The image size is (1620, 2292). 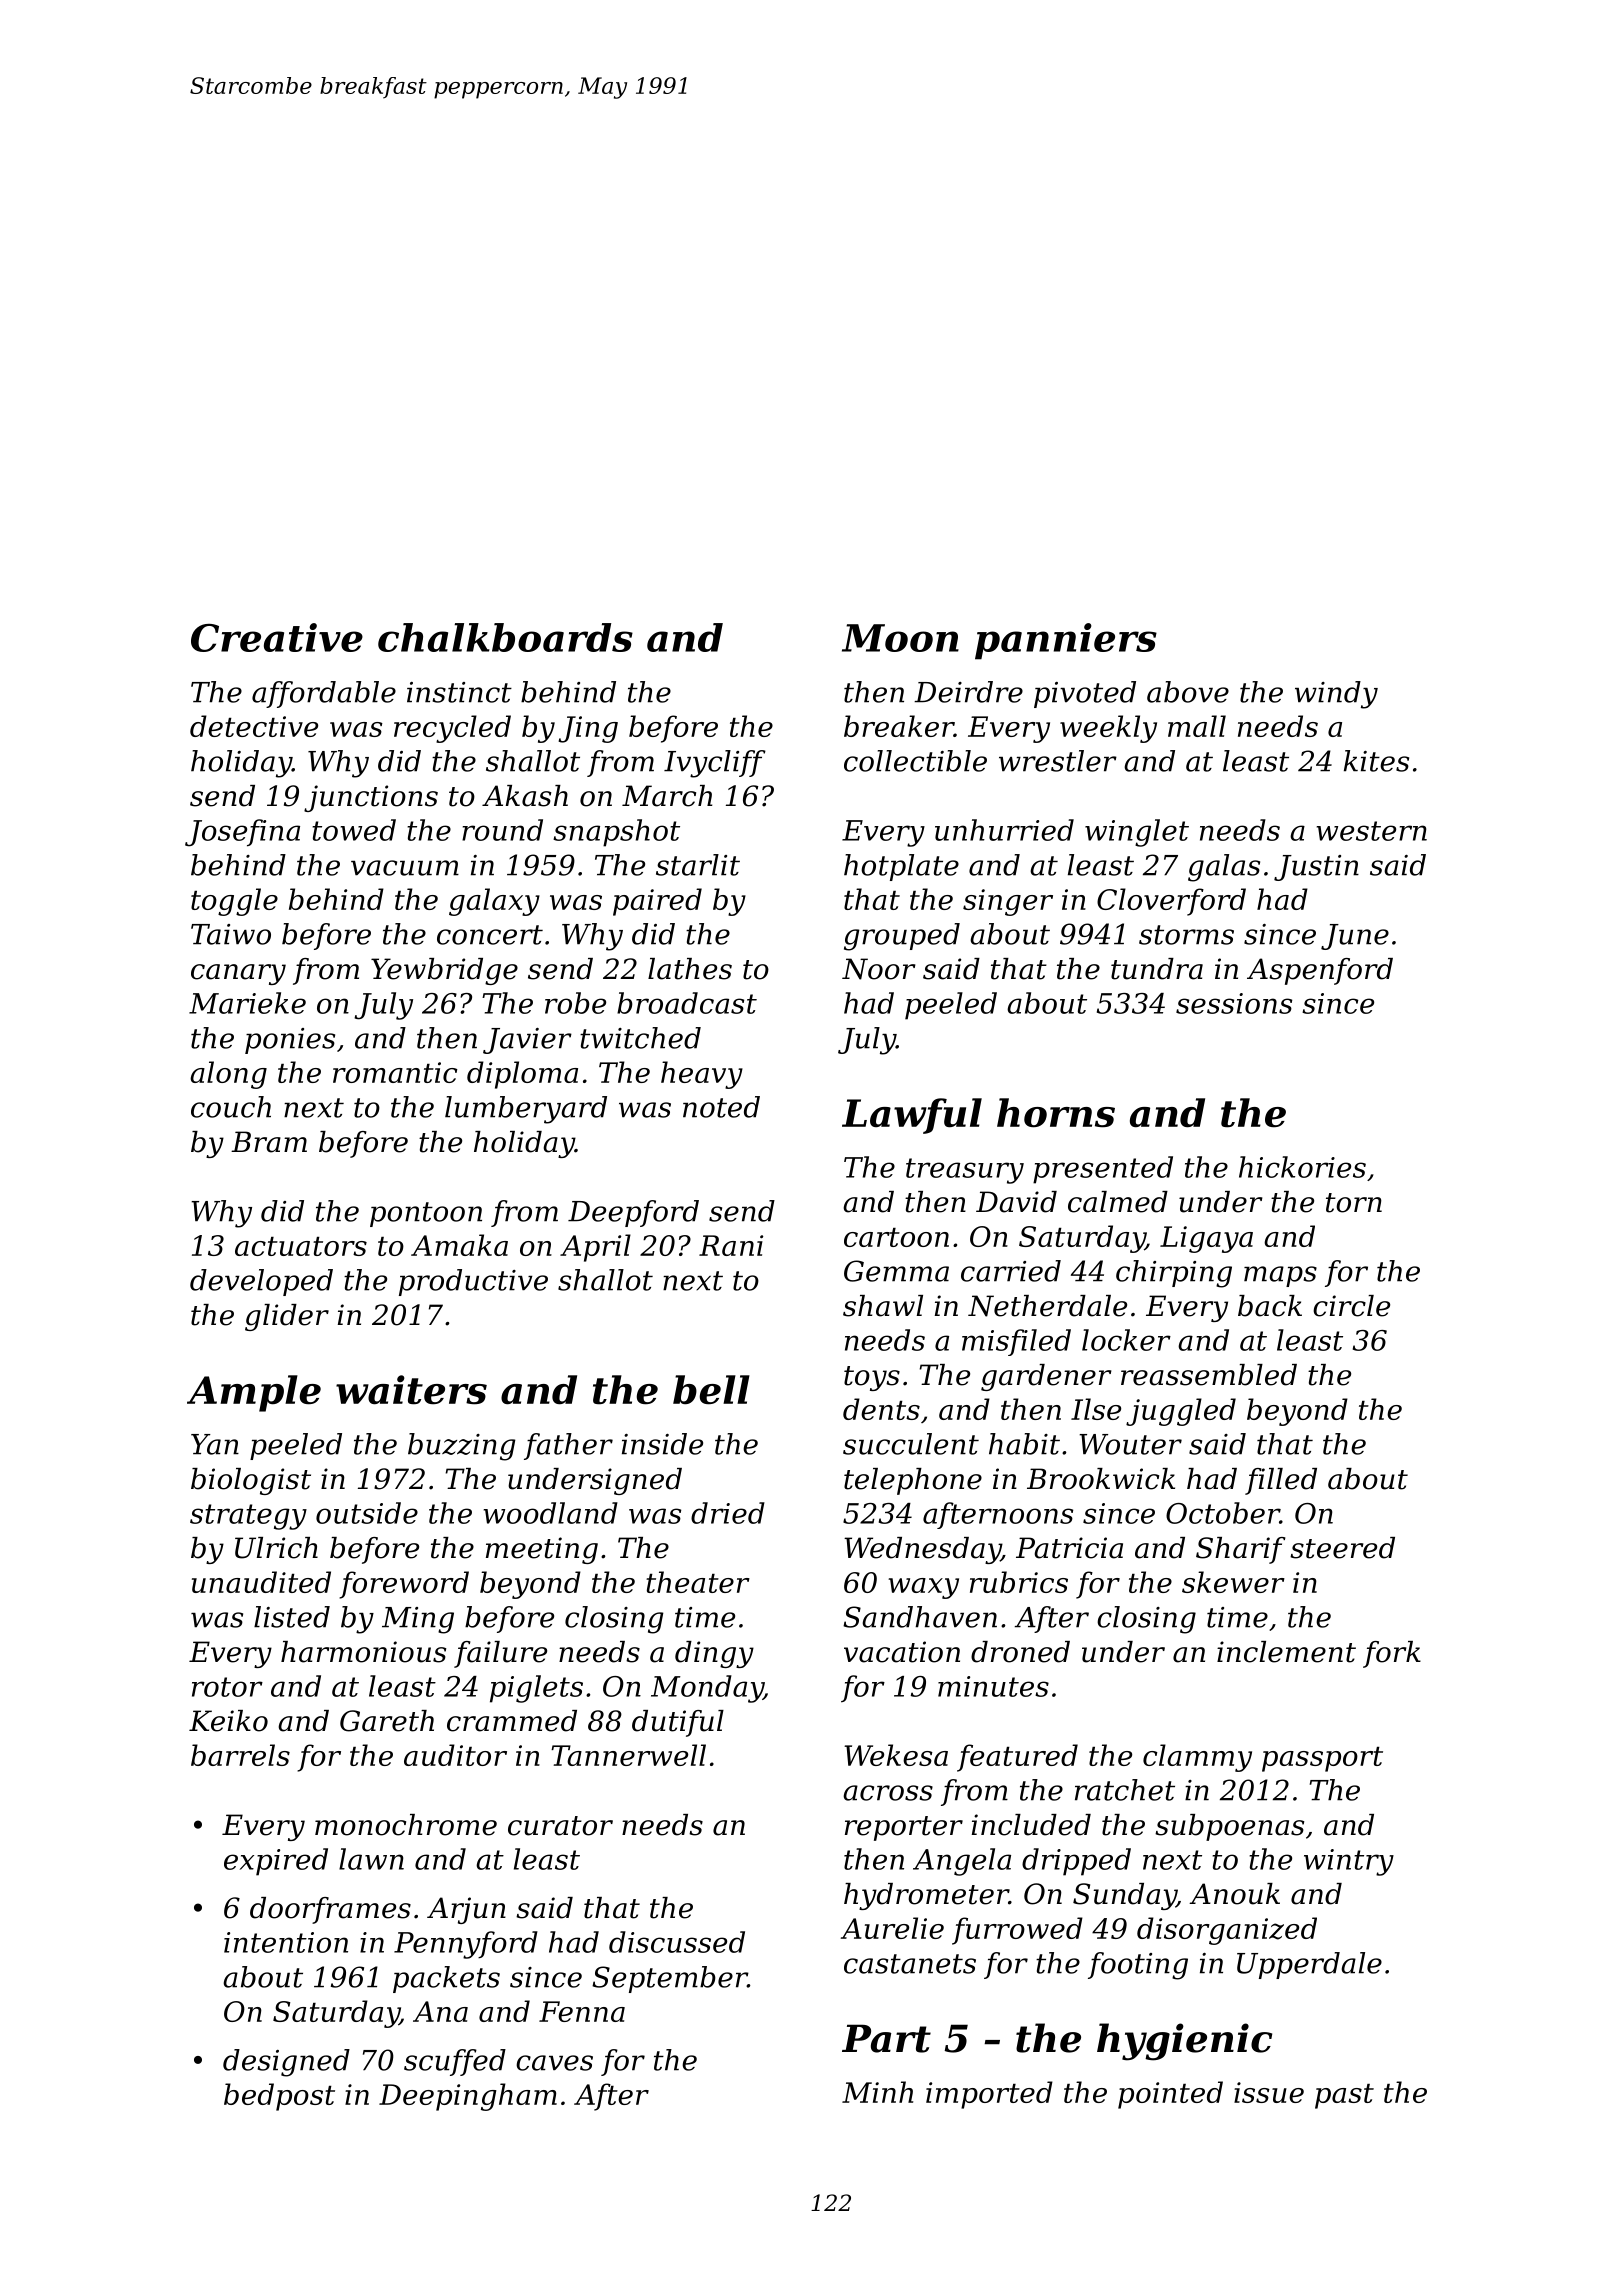 What do you see at coordinates (900, 638) in the image?
I see `Moon` at bounding box center [900, 638].
